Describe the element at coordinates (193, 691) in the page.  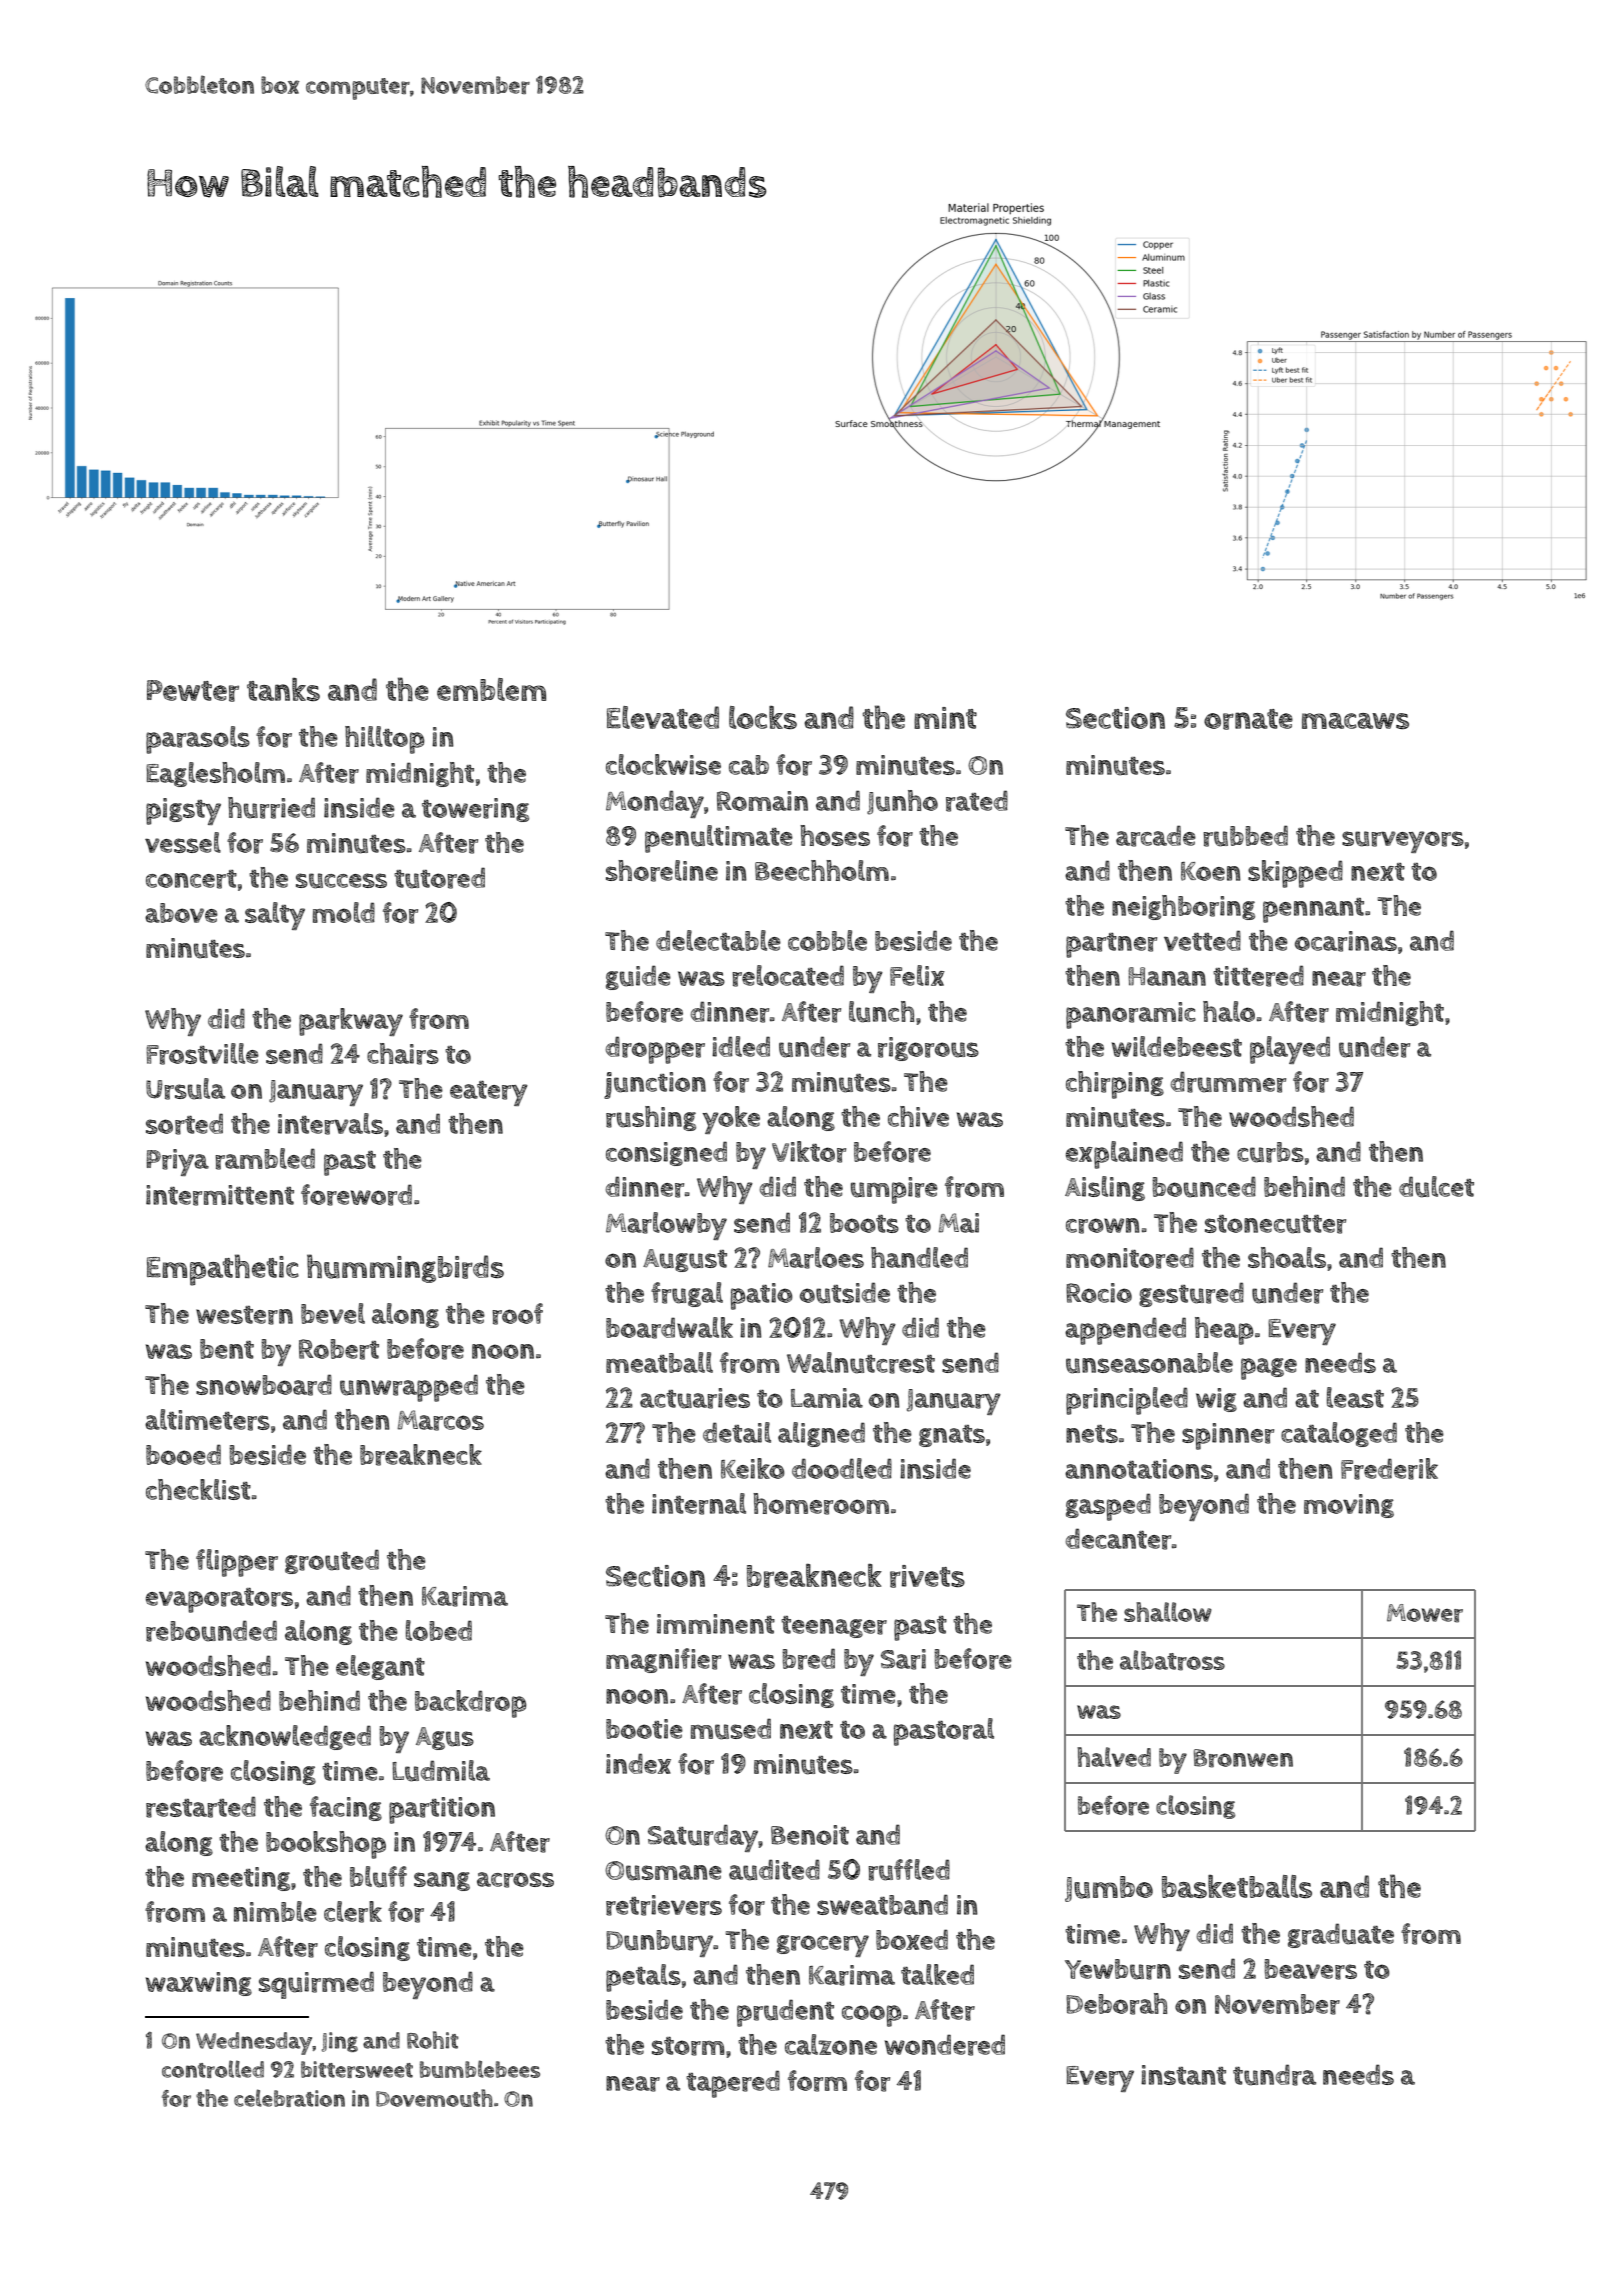
I see `Pewter` at that location.
